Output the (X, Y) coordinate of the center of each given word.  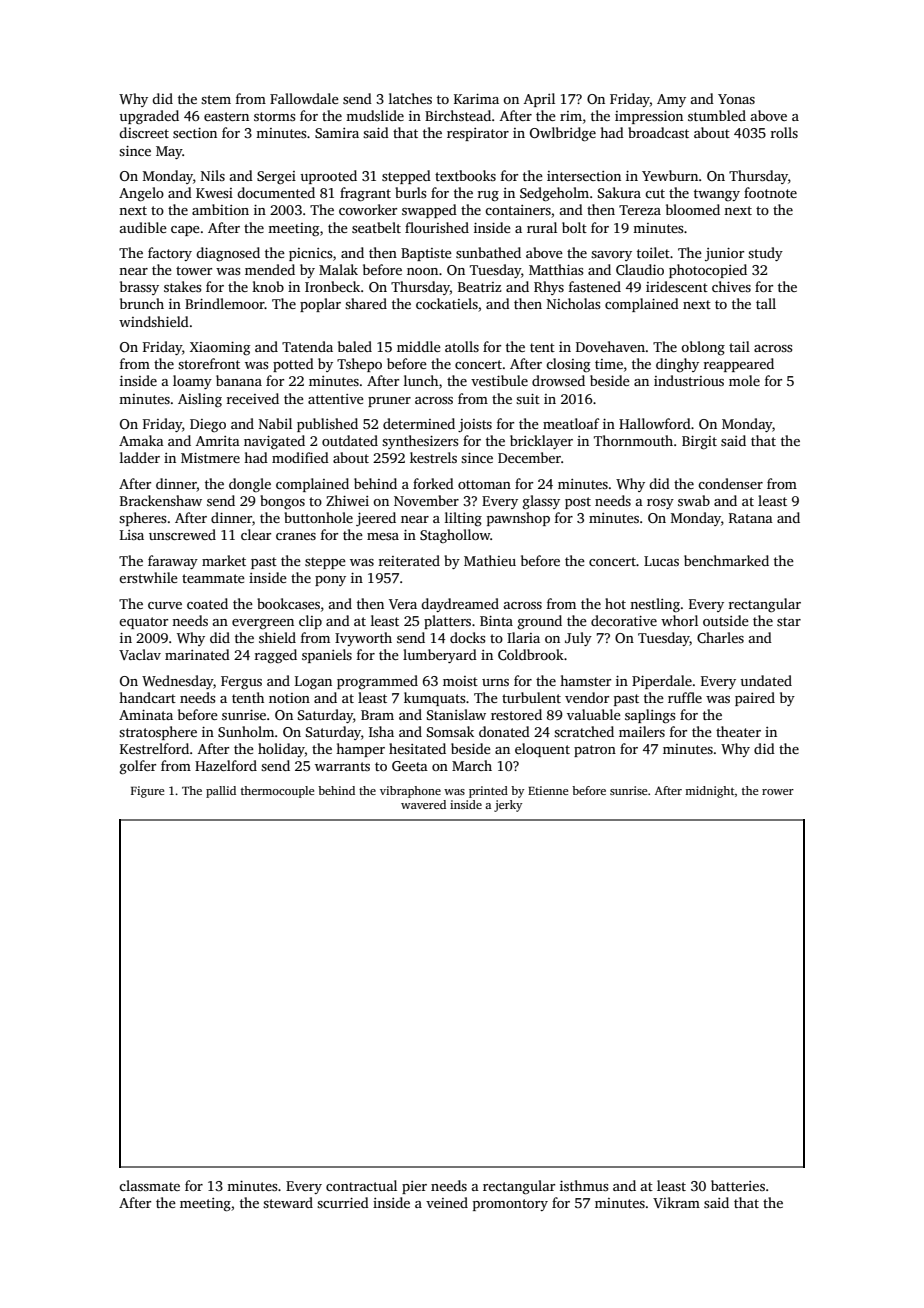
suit (528, 399)
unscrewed (182, 534)
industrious (689, 380)
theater (738, 731)
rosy (660, 504)
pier (414, 1187)
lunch (421, 380)
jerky (508, 806)
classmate (149, 1185)
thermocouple (277, 792)
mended (270, 269)
